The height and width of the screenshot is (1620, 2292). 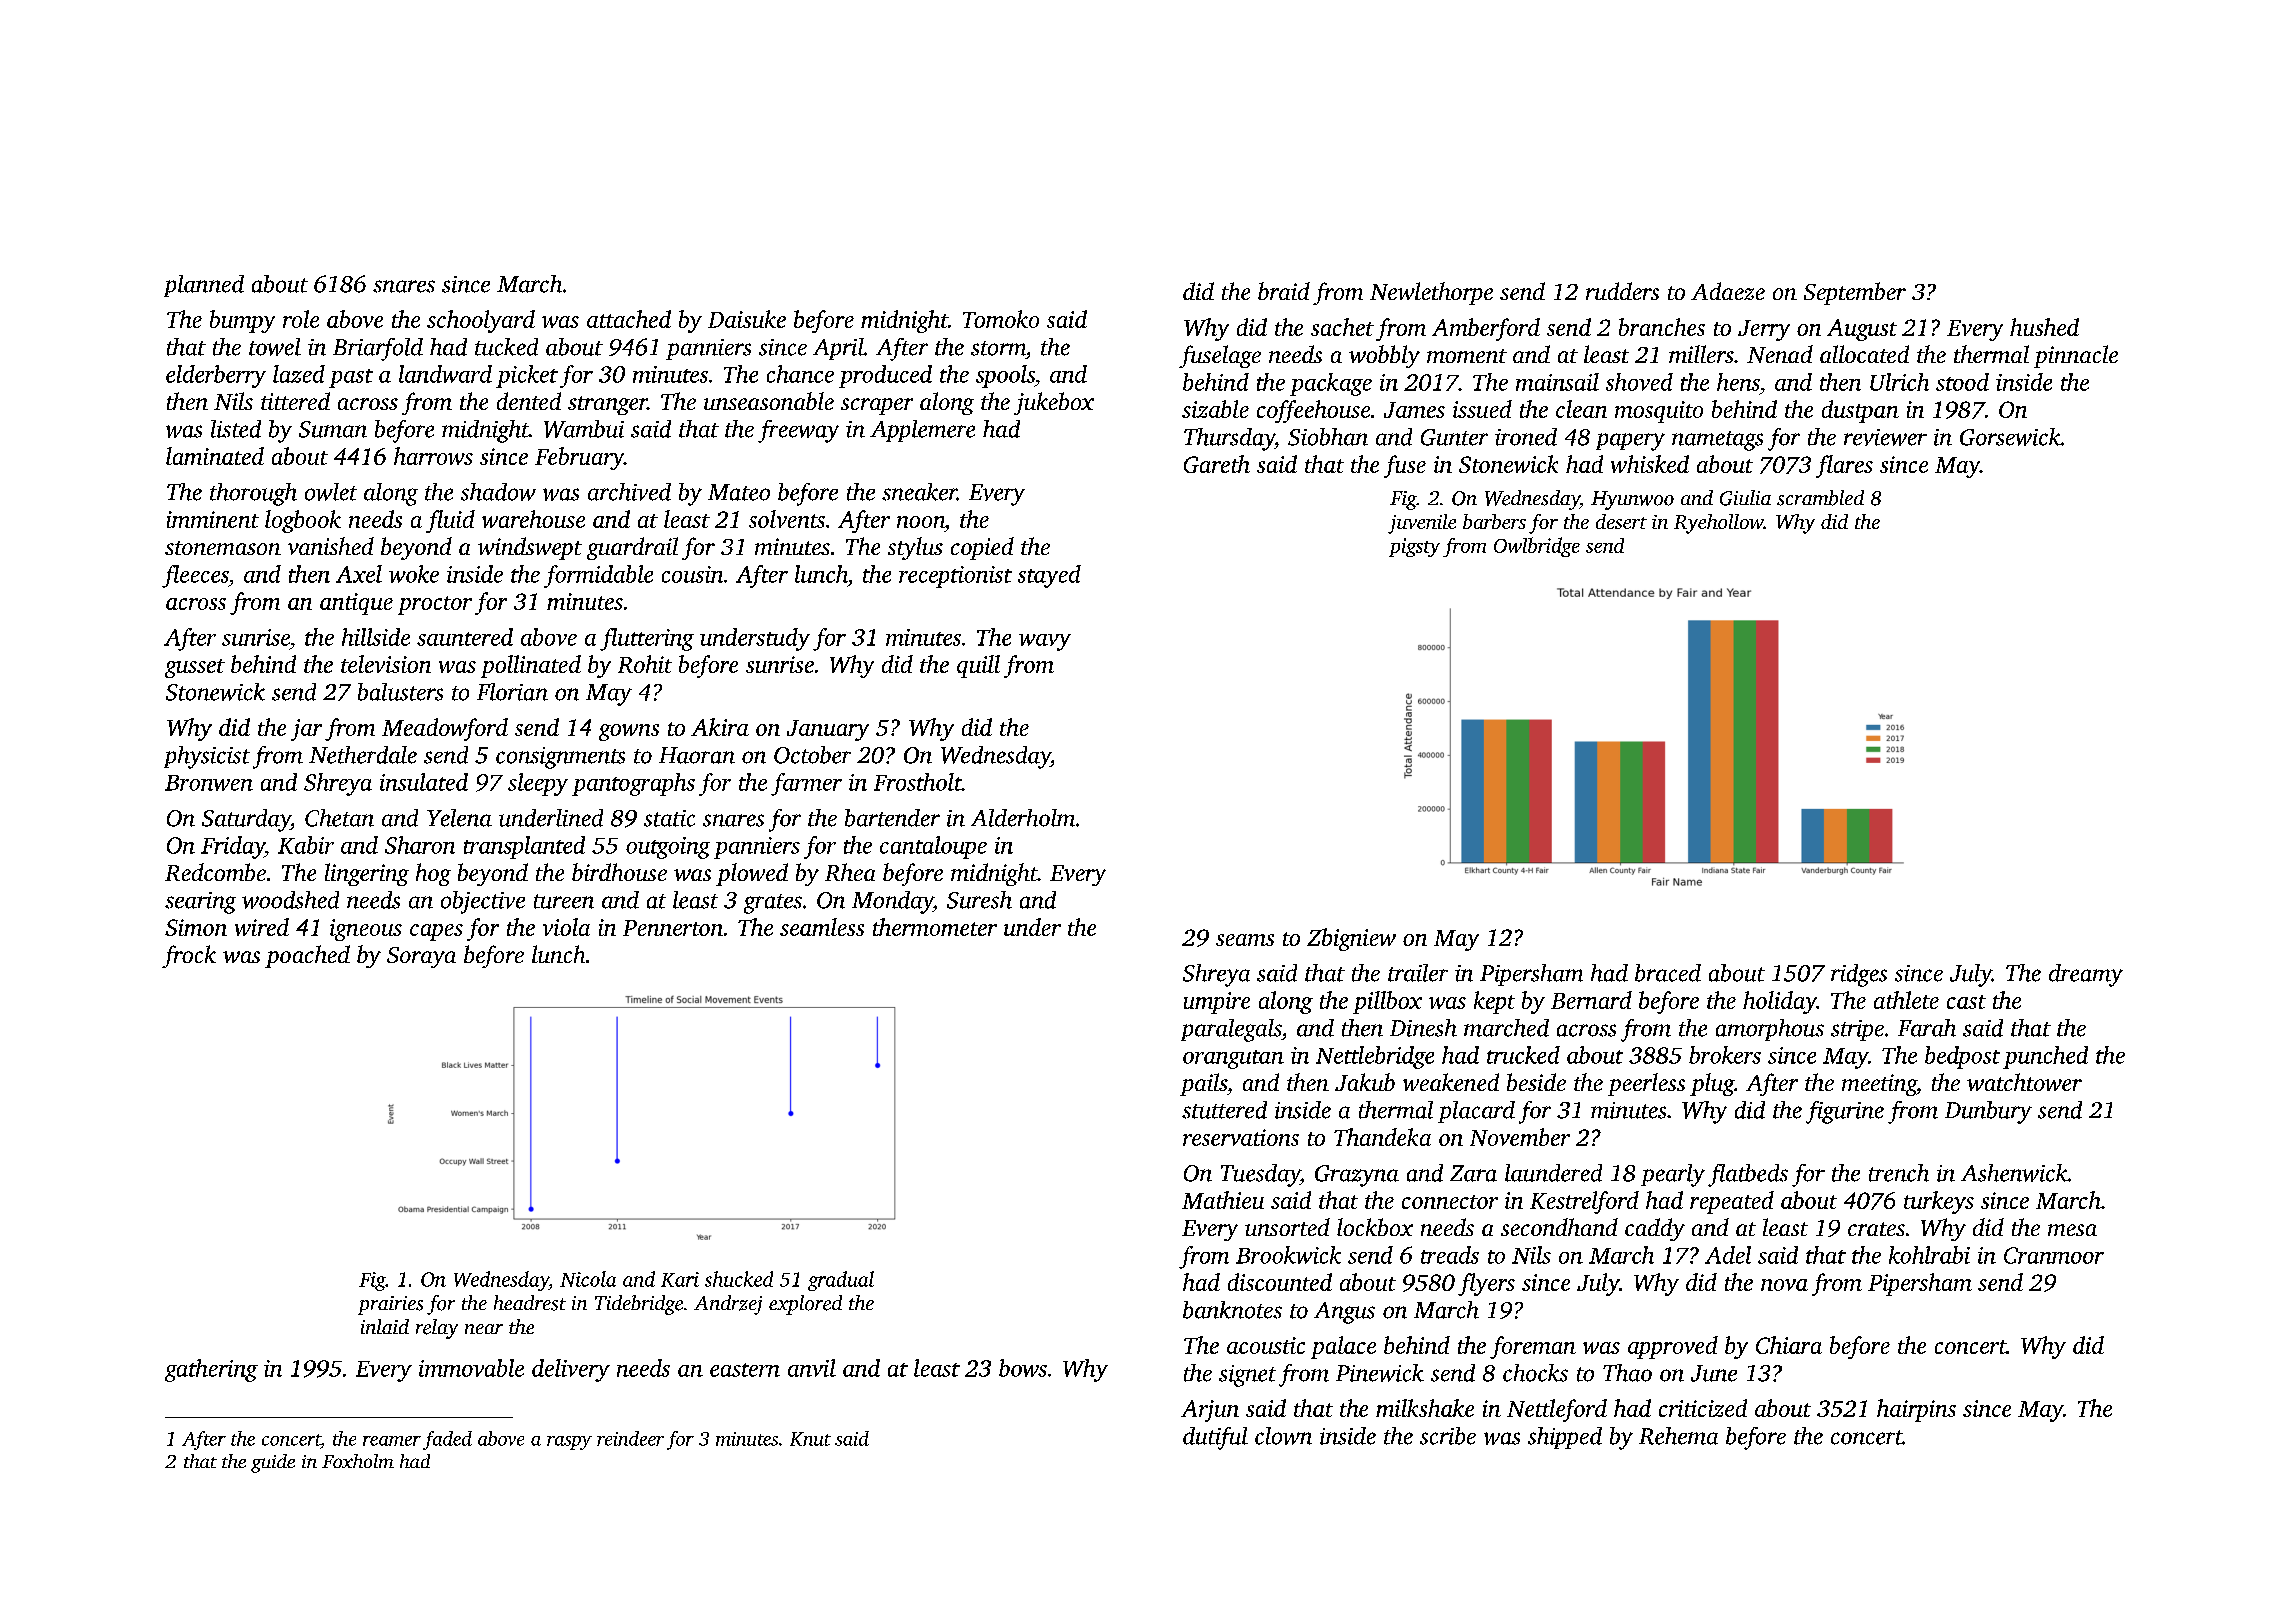 I want to click on Tidebridge, so click(x=639, y=1305).
